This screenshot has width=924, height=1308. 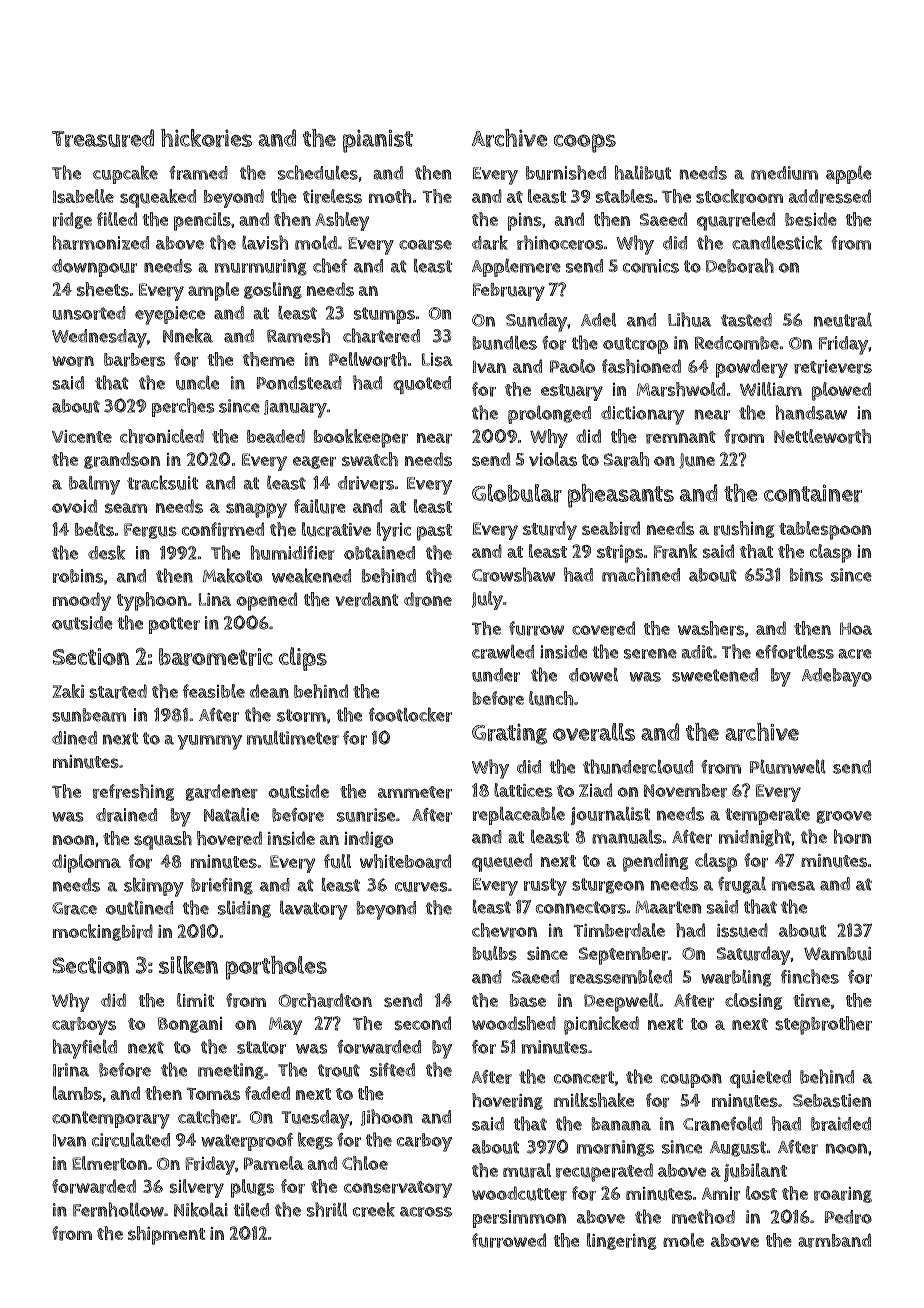 What do you see at coordinates (422, 385) in the screenshot?
I see `quoted` at bounding box center [422, 385].
